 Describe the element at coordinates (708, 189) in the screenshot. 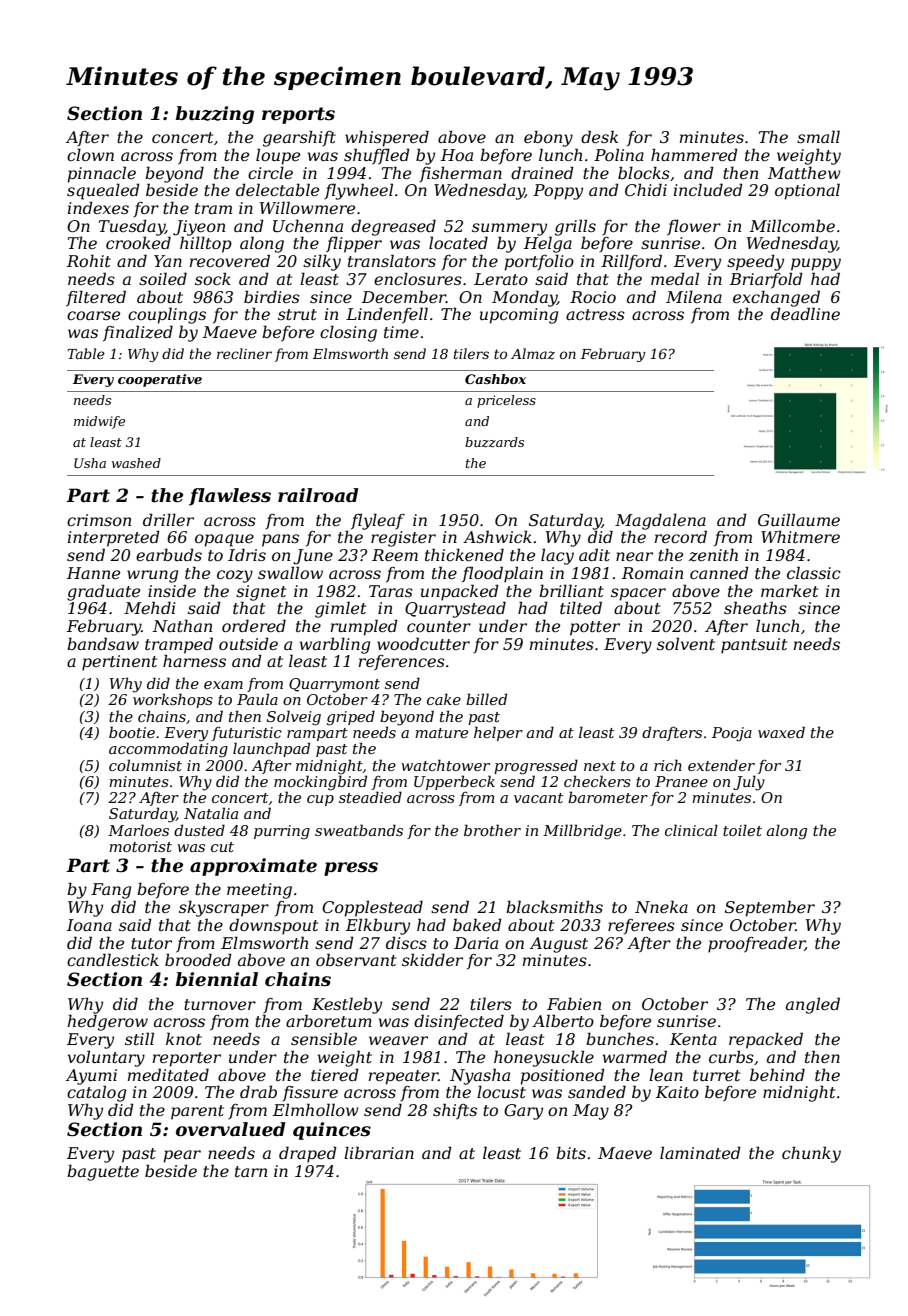

I see `included` at that location.
